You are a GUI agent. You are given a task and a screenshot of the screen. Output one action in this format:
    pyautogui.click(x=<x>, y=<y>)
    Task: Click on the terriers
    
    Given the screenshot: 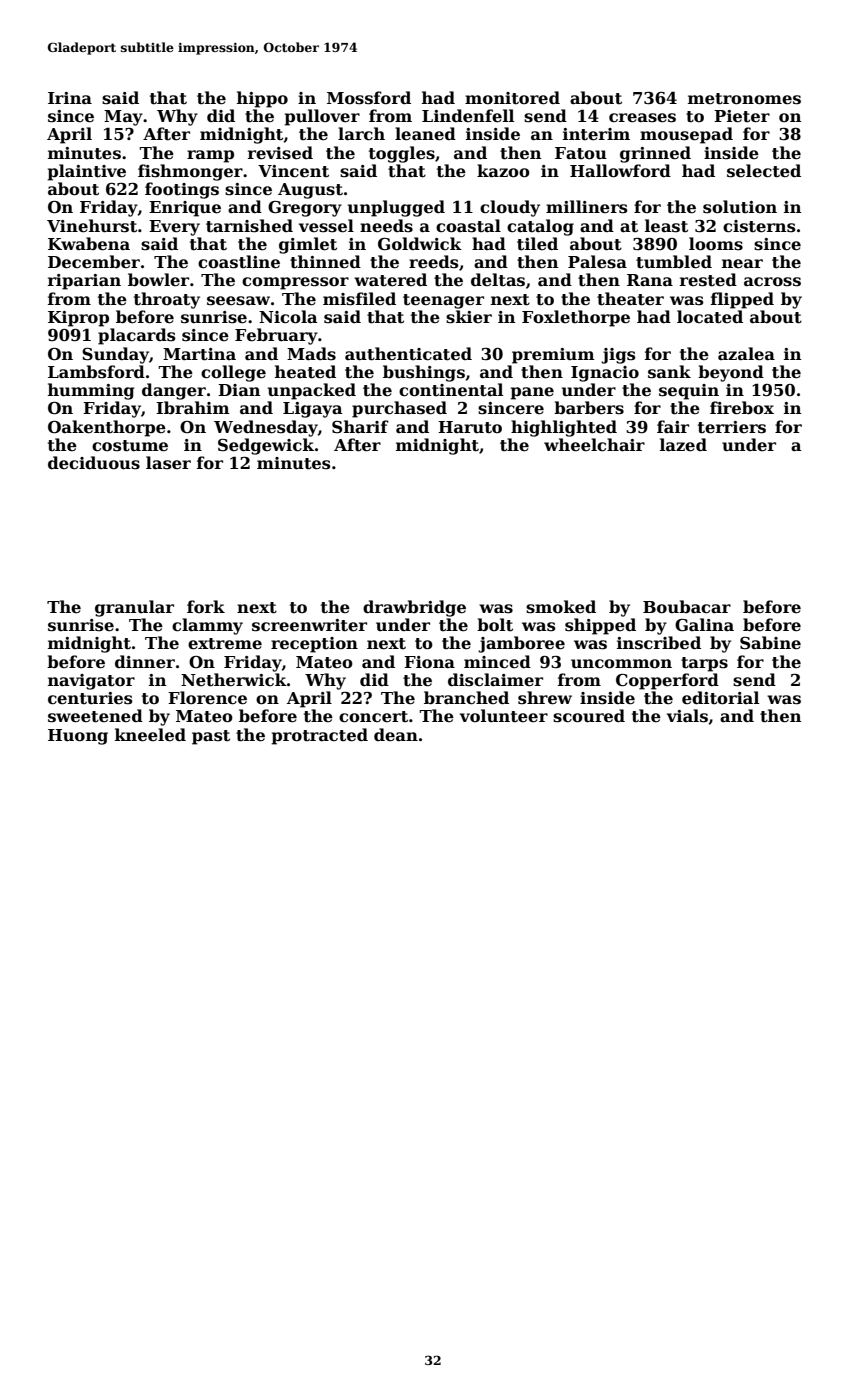 What is the action you would take?
    pyautogui.click(x=732, y=427)
